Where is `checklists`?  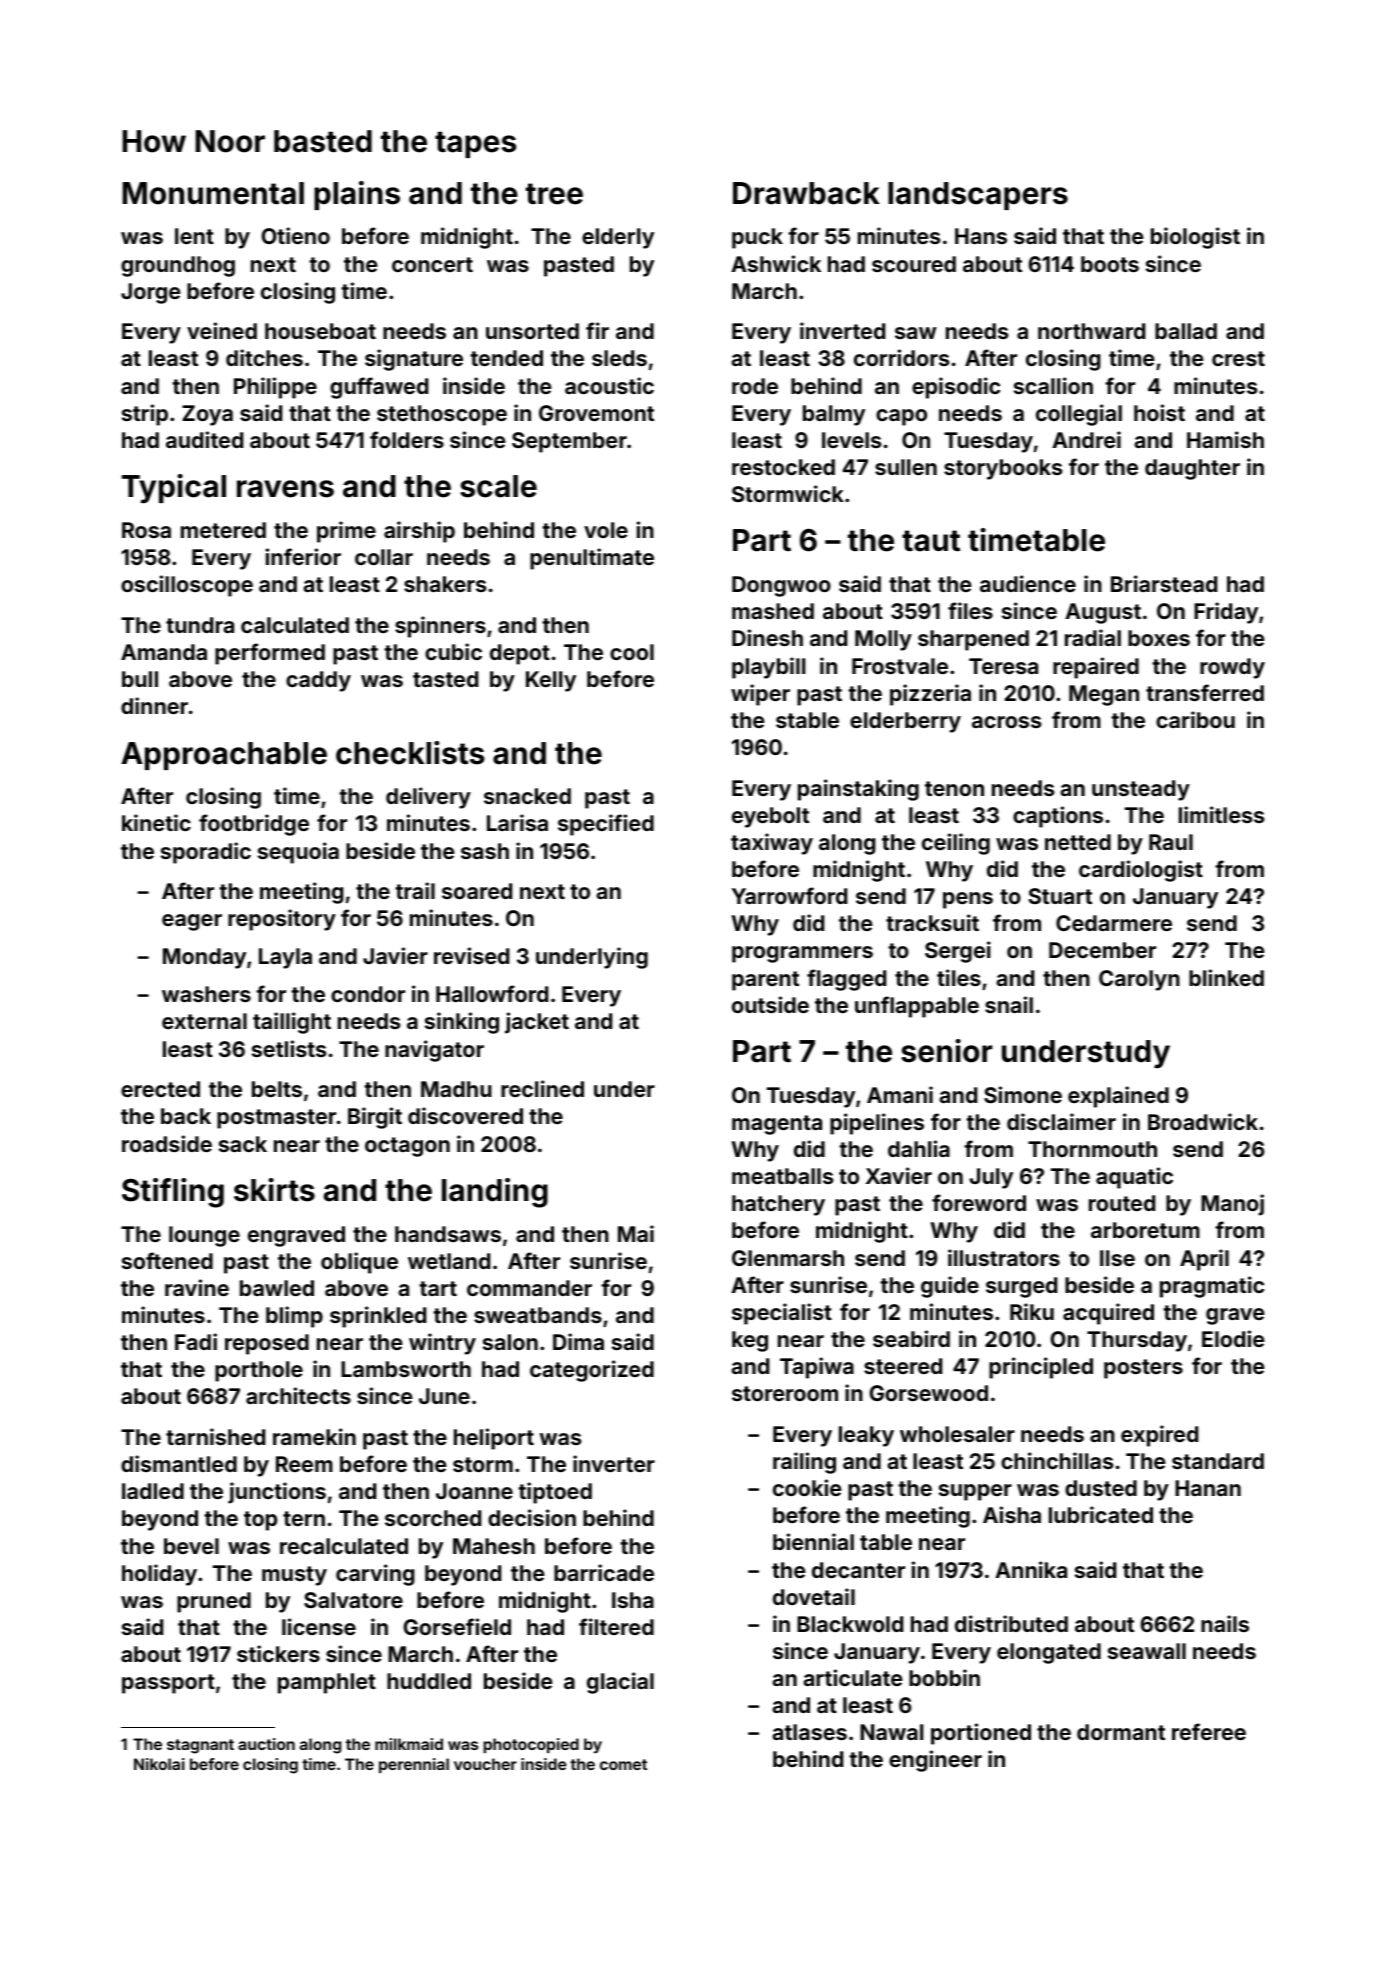 checklists is located at coordinates (410, 753).
